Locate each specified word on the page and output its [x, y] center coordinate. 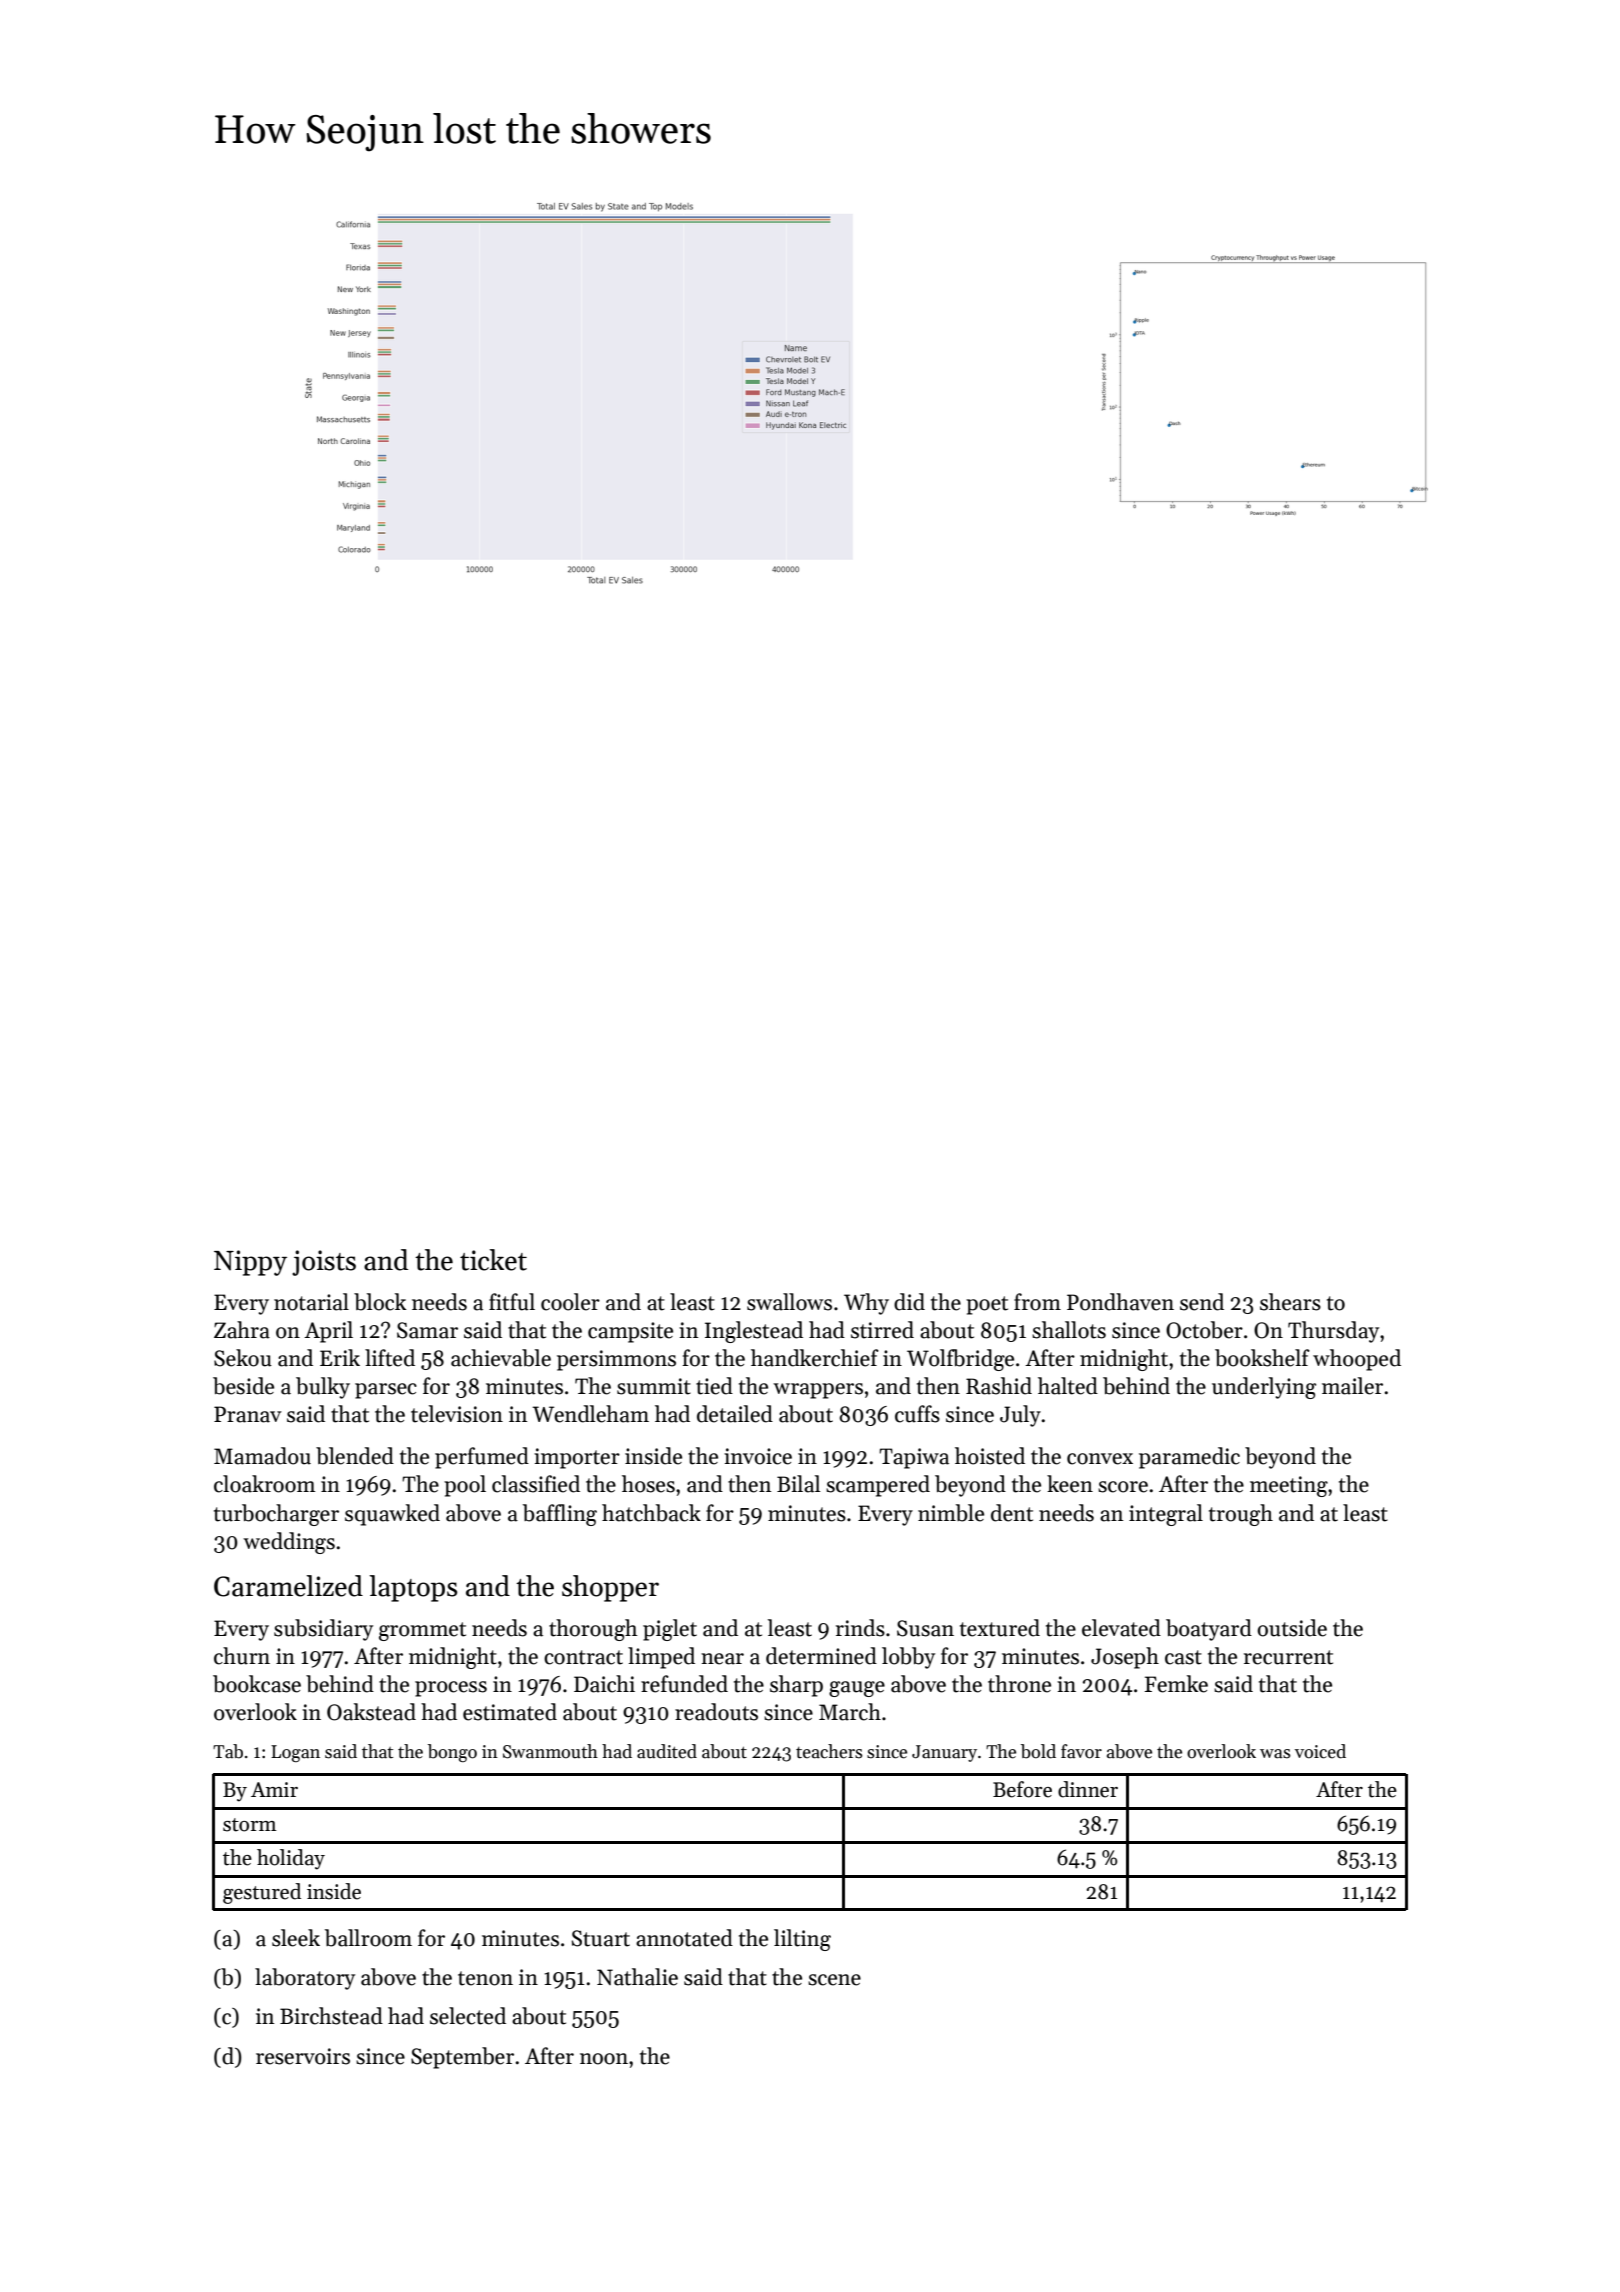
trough [1241, 1515]
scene [834, 1980]
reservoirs [303, 2056]
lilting [802, 1940]
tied [714, 1386]
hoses [648, 1484]
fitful [512, 1302]
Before [1022, 1789]
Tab [228, 1751]
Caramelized [288, 1586]
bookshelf [1262, 1358]
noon [604, 2059]
